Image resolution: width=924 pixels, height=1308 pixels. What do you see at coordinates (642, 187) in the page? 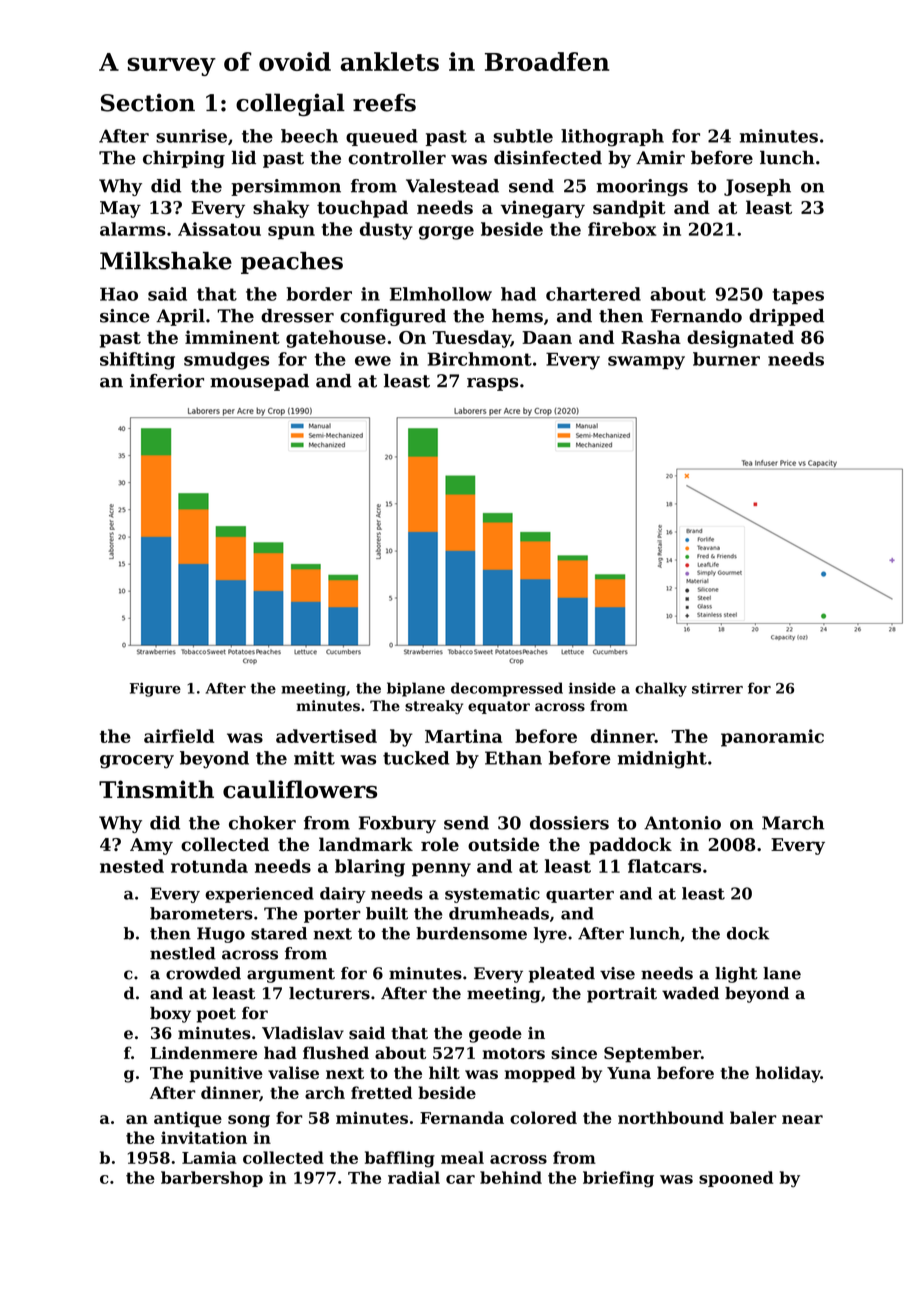
I see `moorings` at bounding box center [642, 187].
